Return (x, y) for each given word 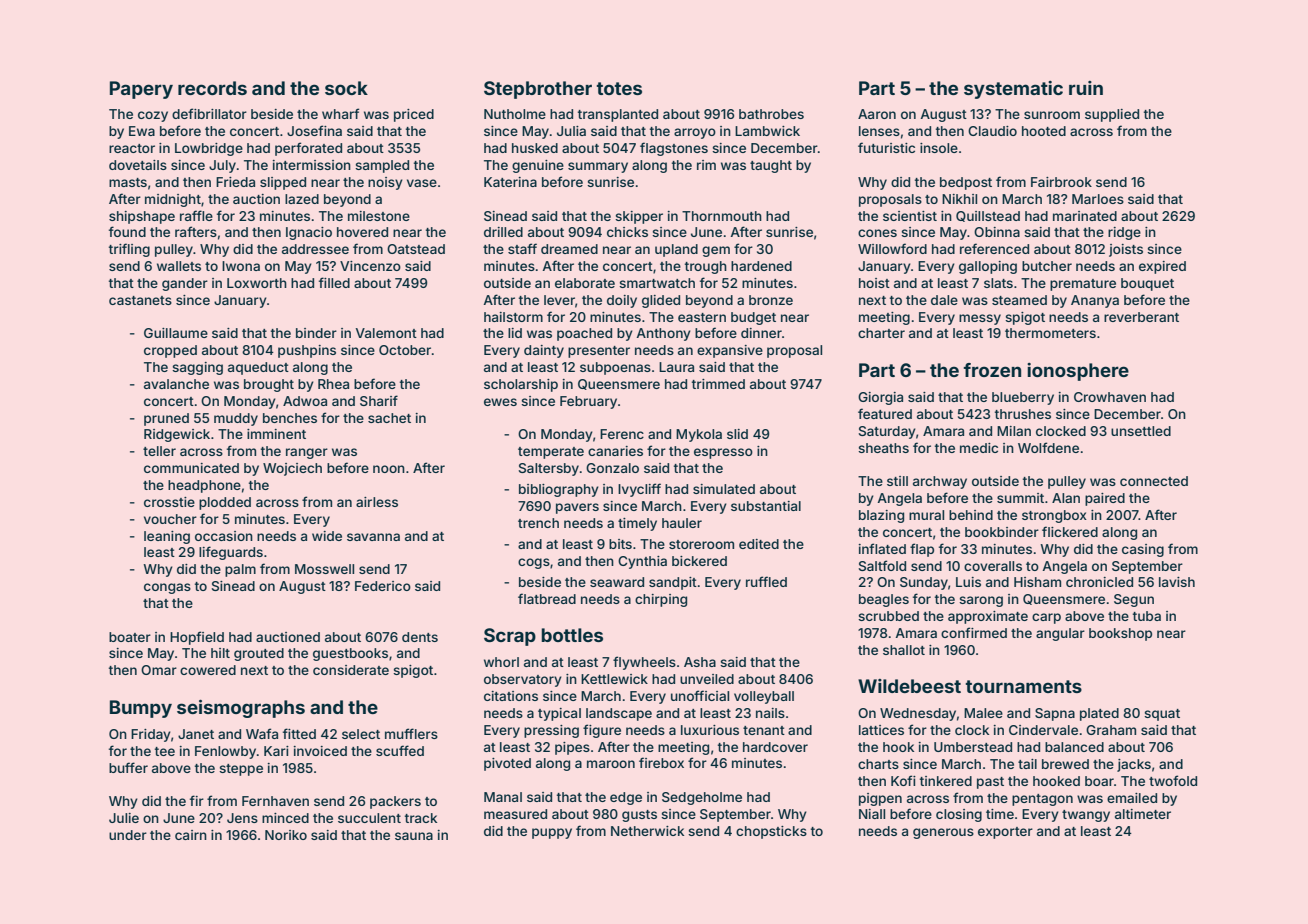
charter (881, 333)
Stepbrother (538, 90)
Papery (141, 90)
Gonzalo (612, 468)
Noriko (286, 835)
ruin (1086, 88)
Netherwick (647, 831)
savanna (373, 537)
